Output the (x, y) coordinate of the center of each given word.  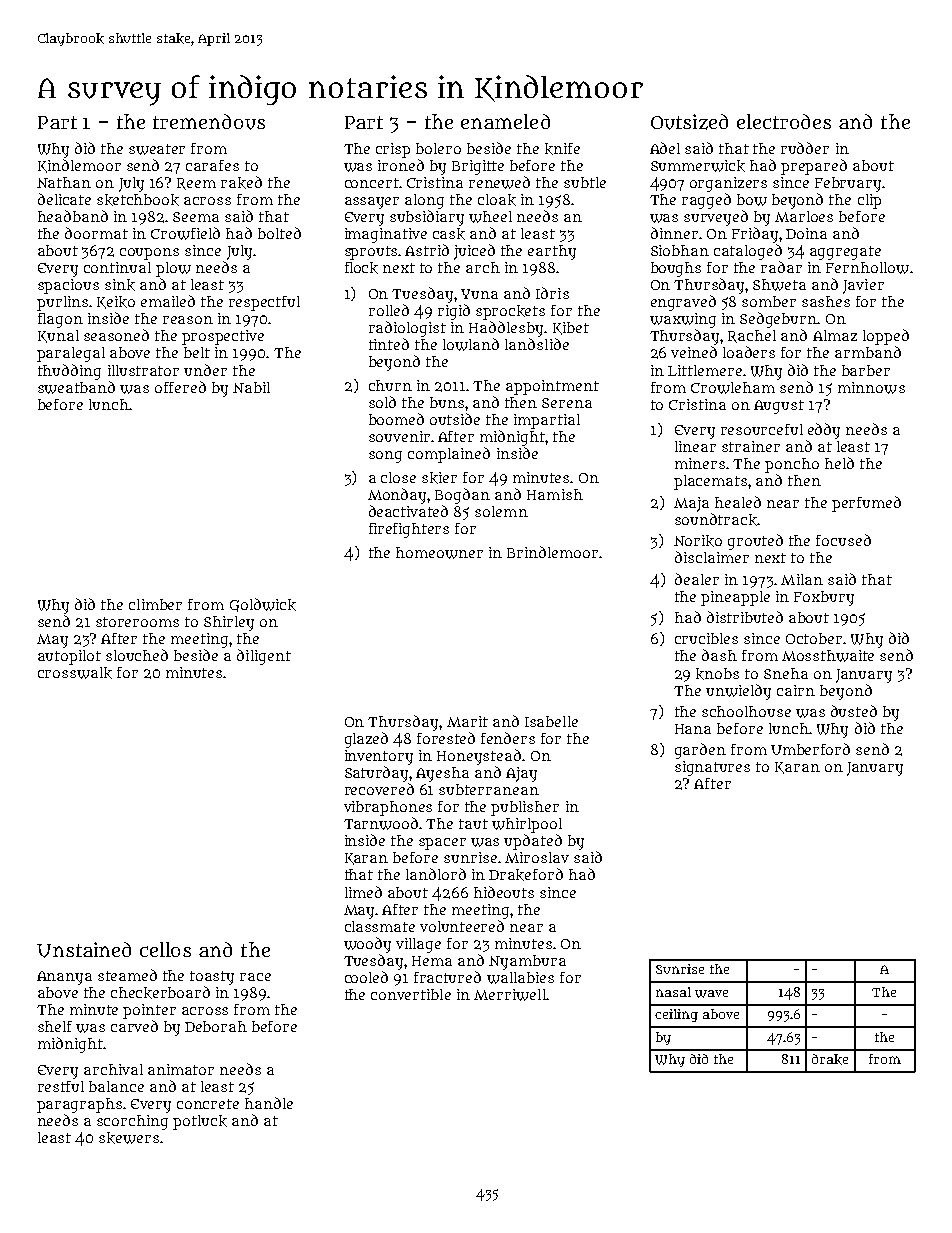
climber (155, 604)
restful (61, 1086)
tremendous (209, 122)
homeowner (439, 553)
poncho (792, 465)
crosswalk (75, 673)
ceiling (676, 1015)
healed (738, 502)
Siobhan (680, 250)
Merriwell (510, 995)
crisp (393, 150)
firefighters (409, 530)
